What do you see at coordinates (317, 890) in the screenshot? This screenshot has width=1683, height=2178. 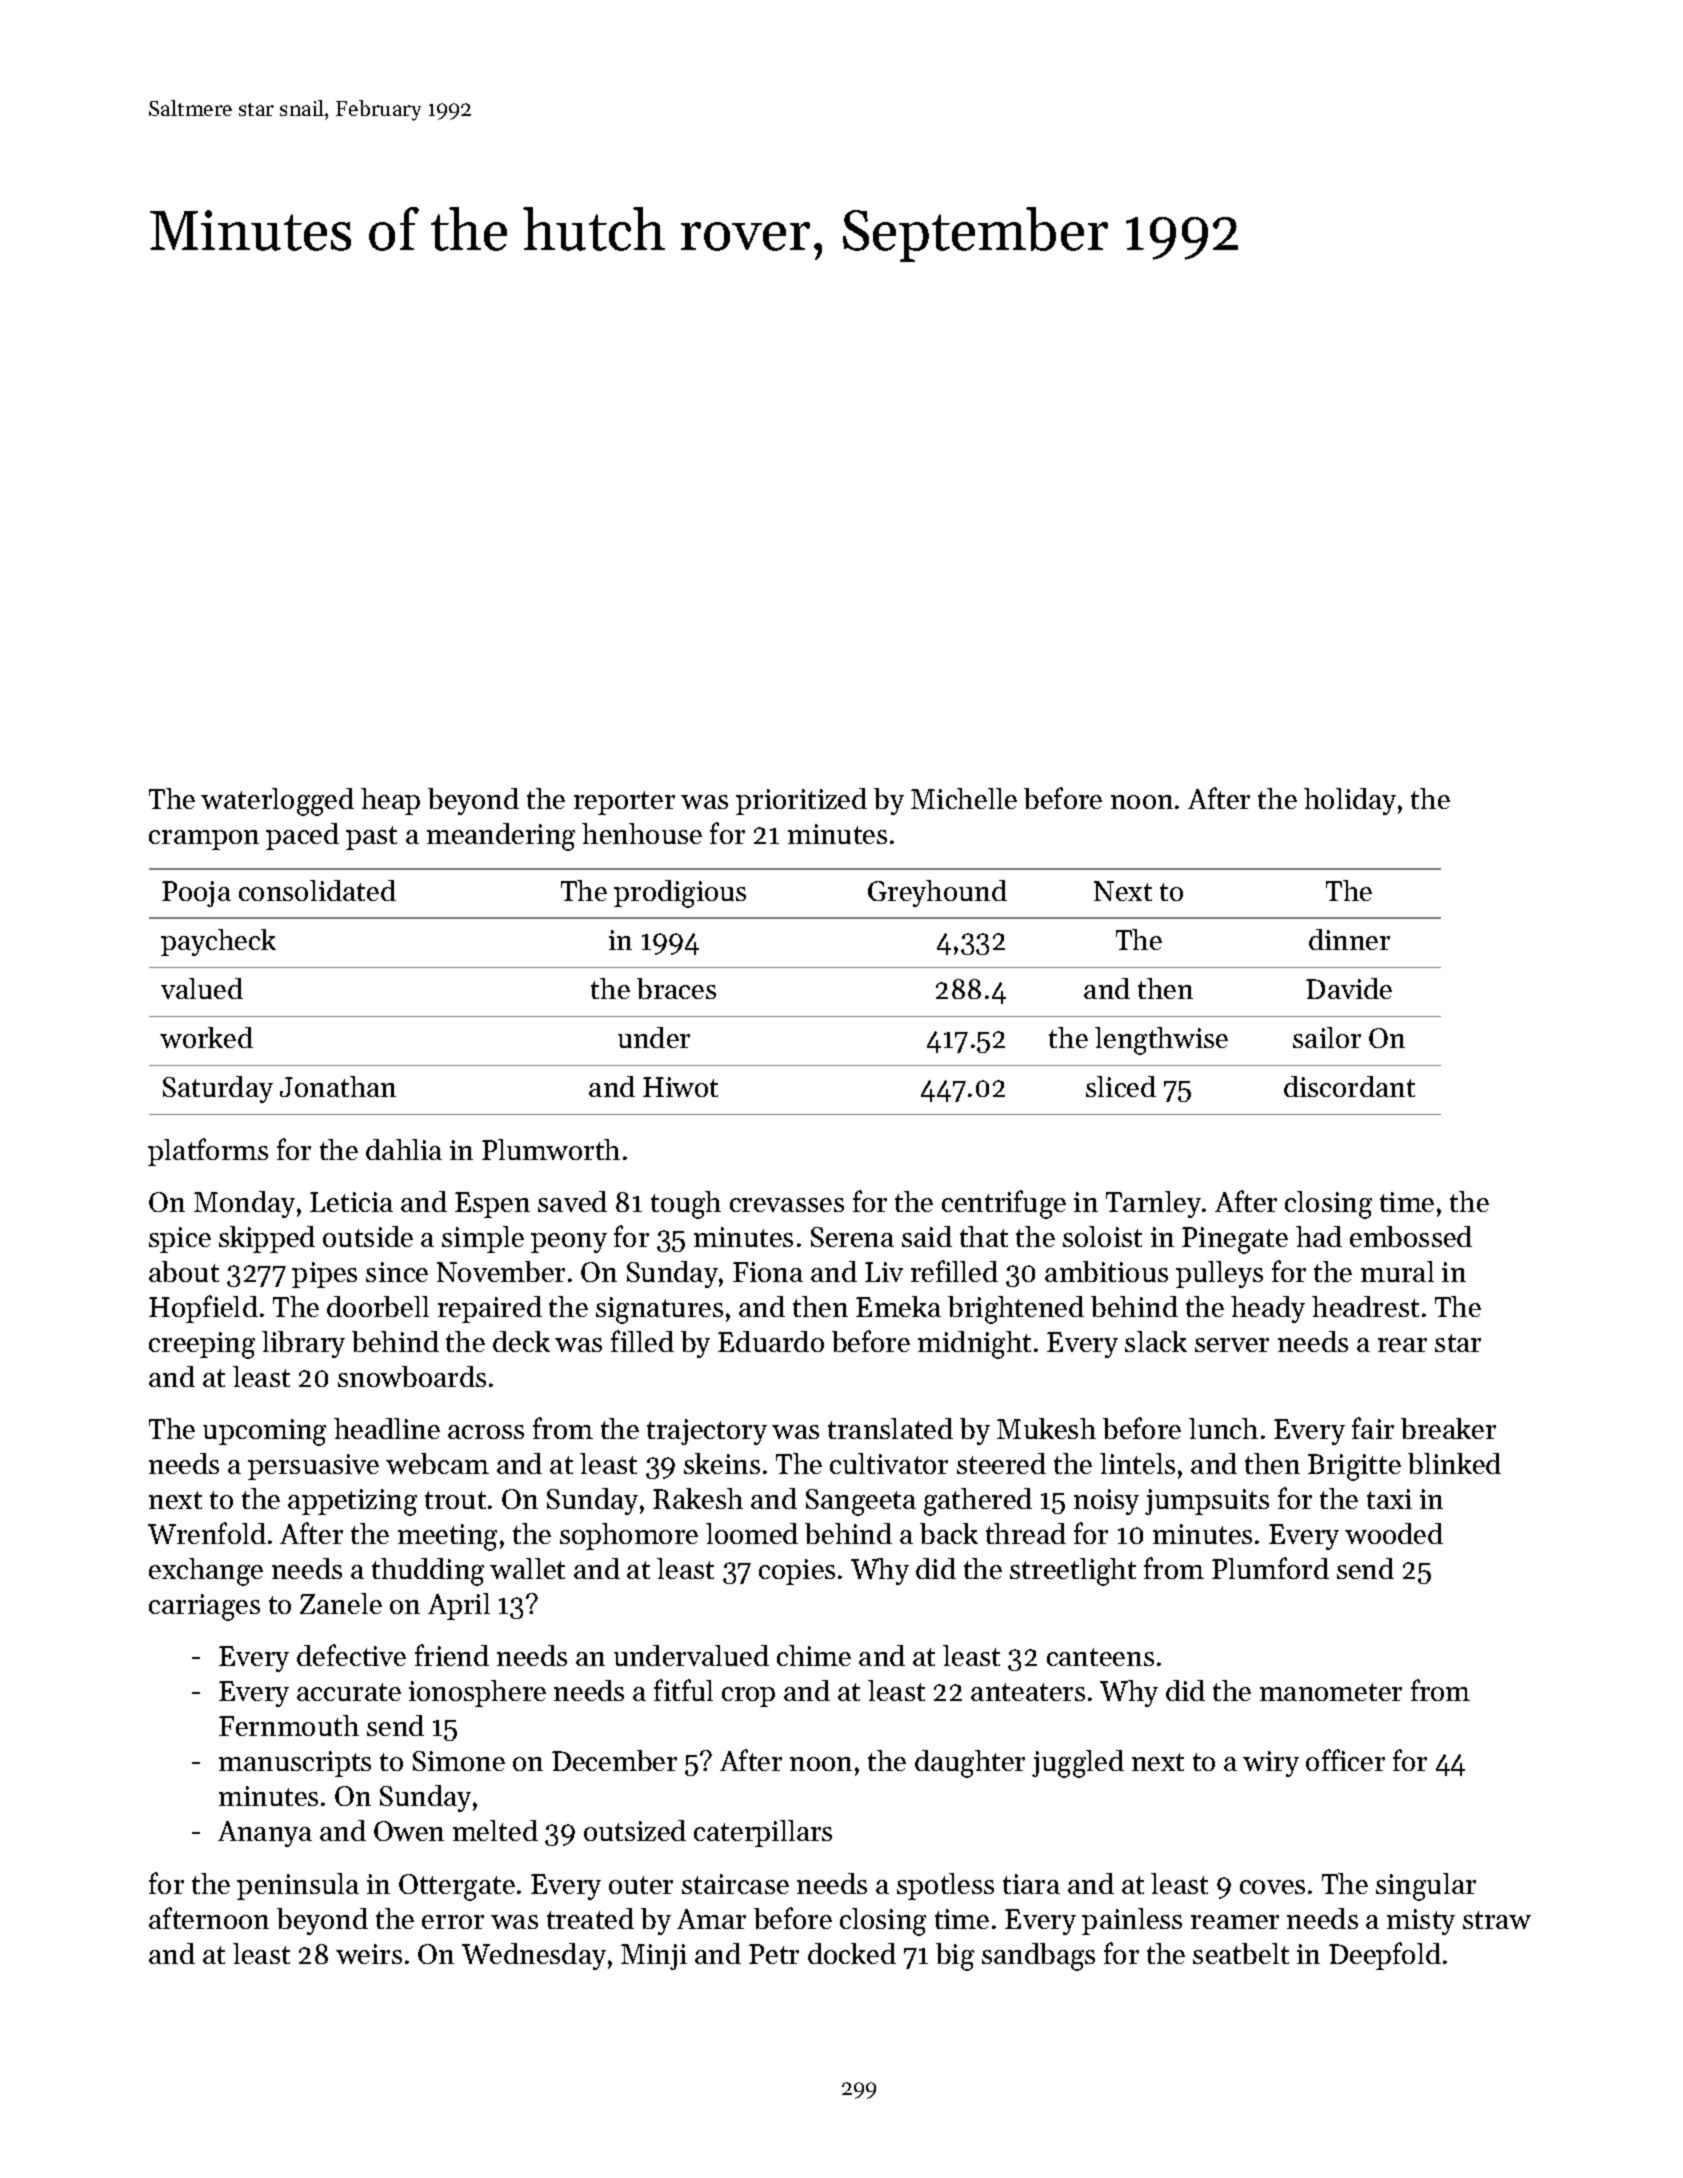 I see `consolidated` at bounding box center [317, 890].
